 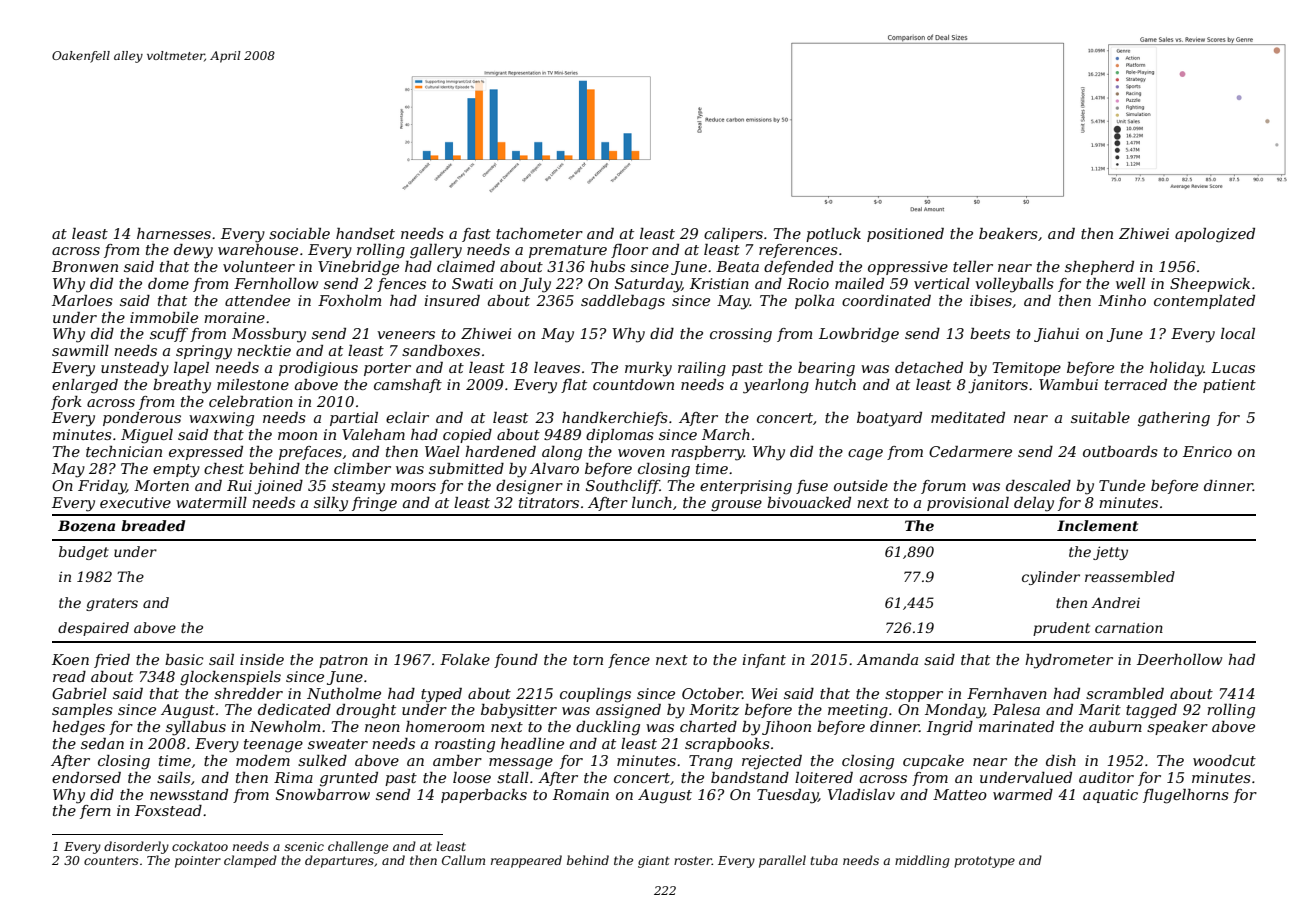 What do you see at coordinates (733, 235) in the screenshot?
I see `calipers` at bounding box center [733, 235].
